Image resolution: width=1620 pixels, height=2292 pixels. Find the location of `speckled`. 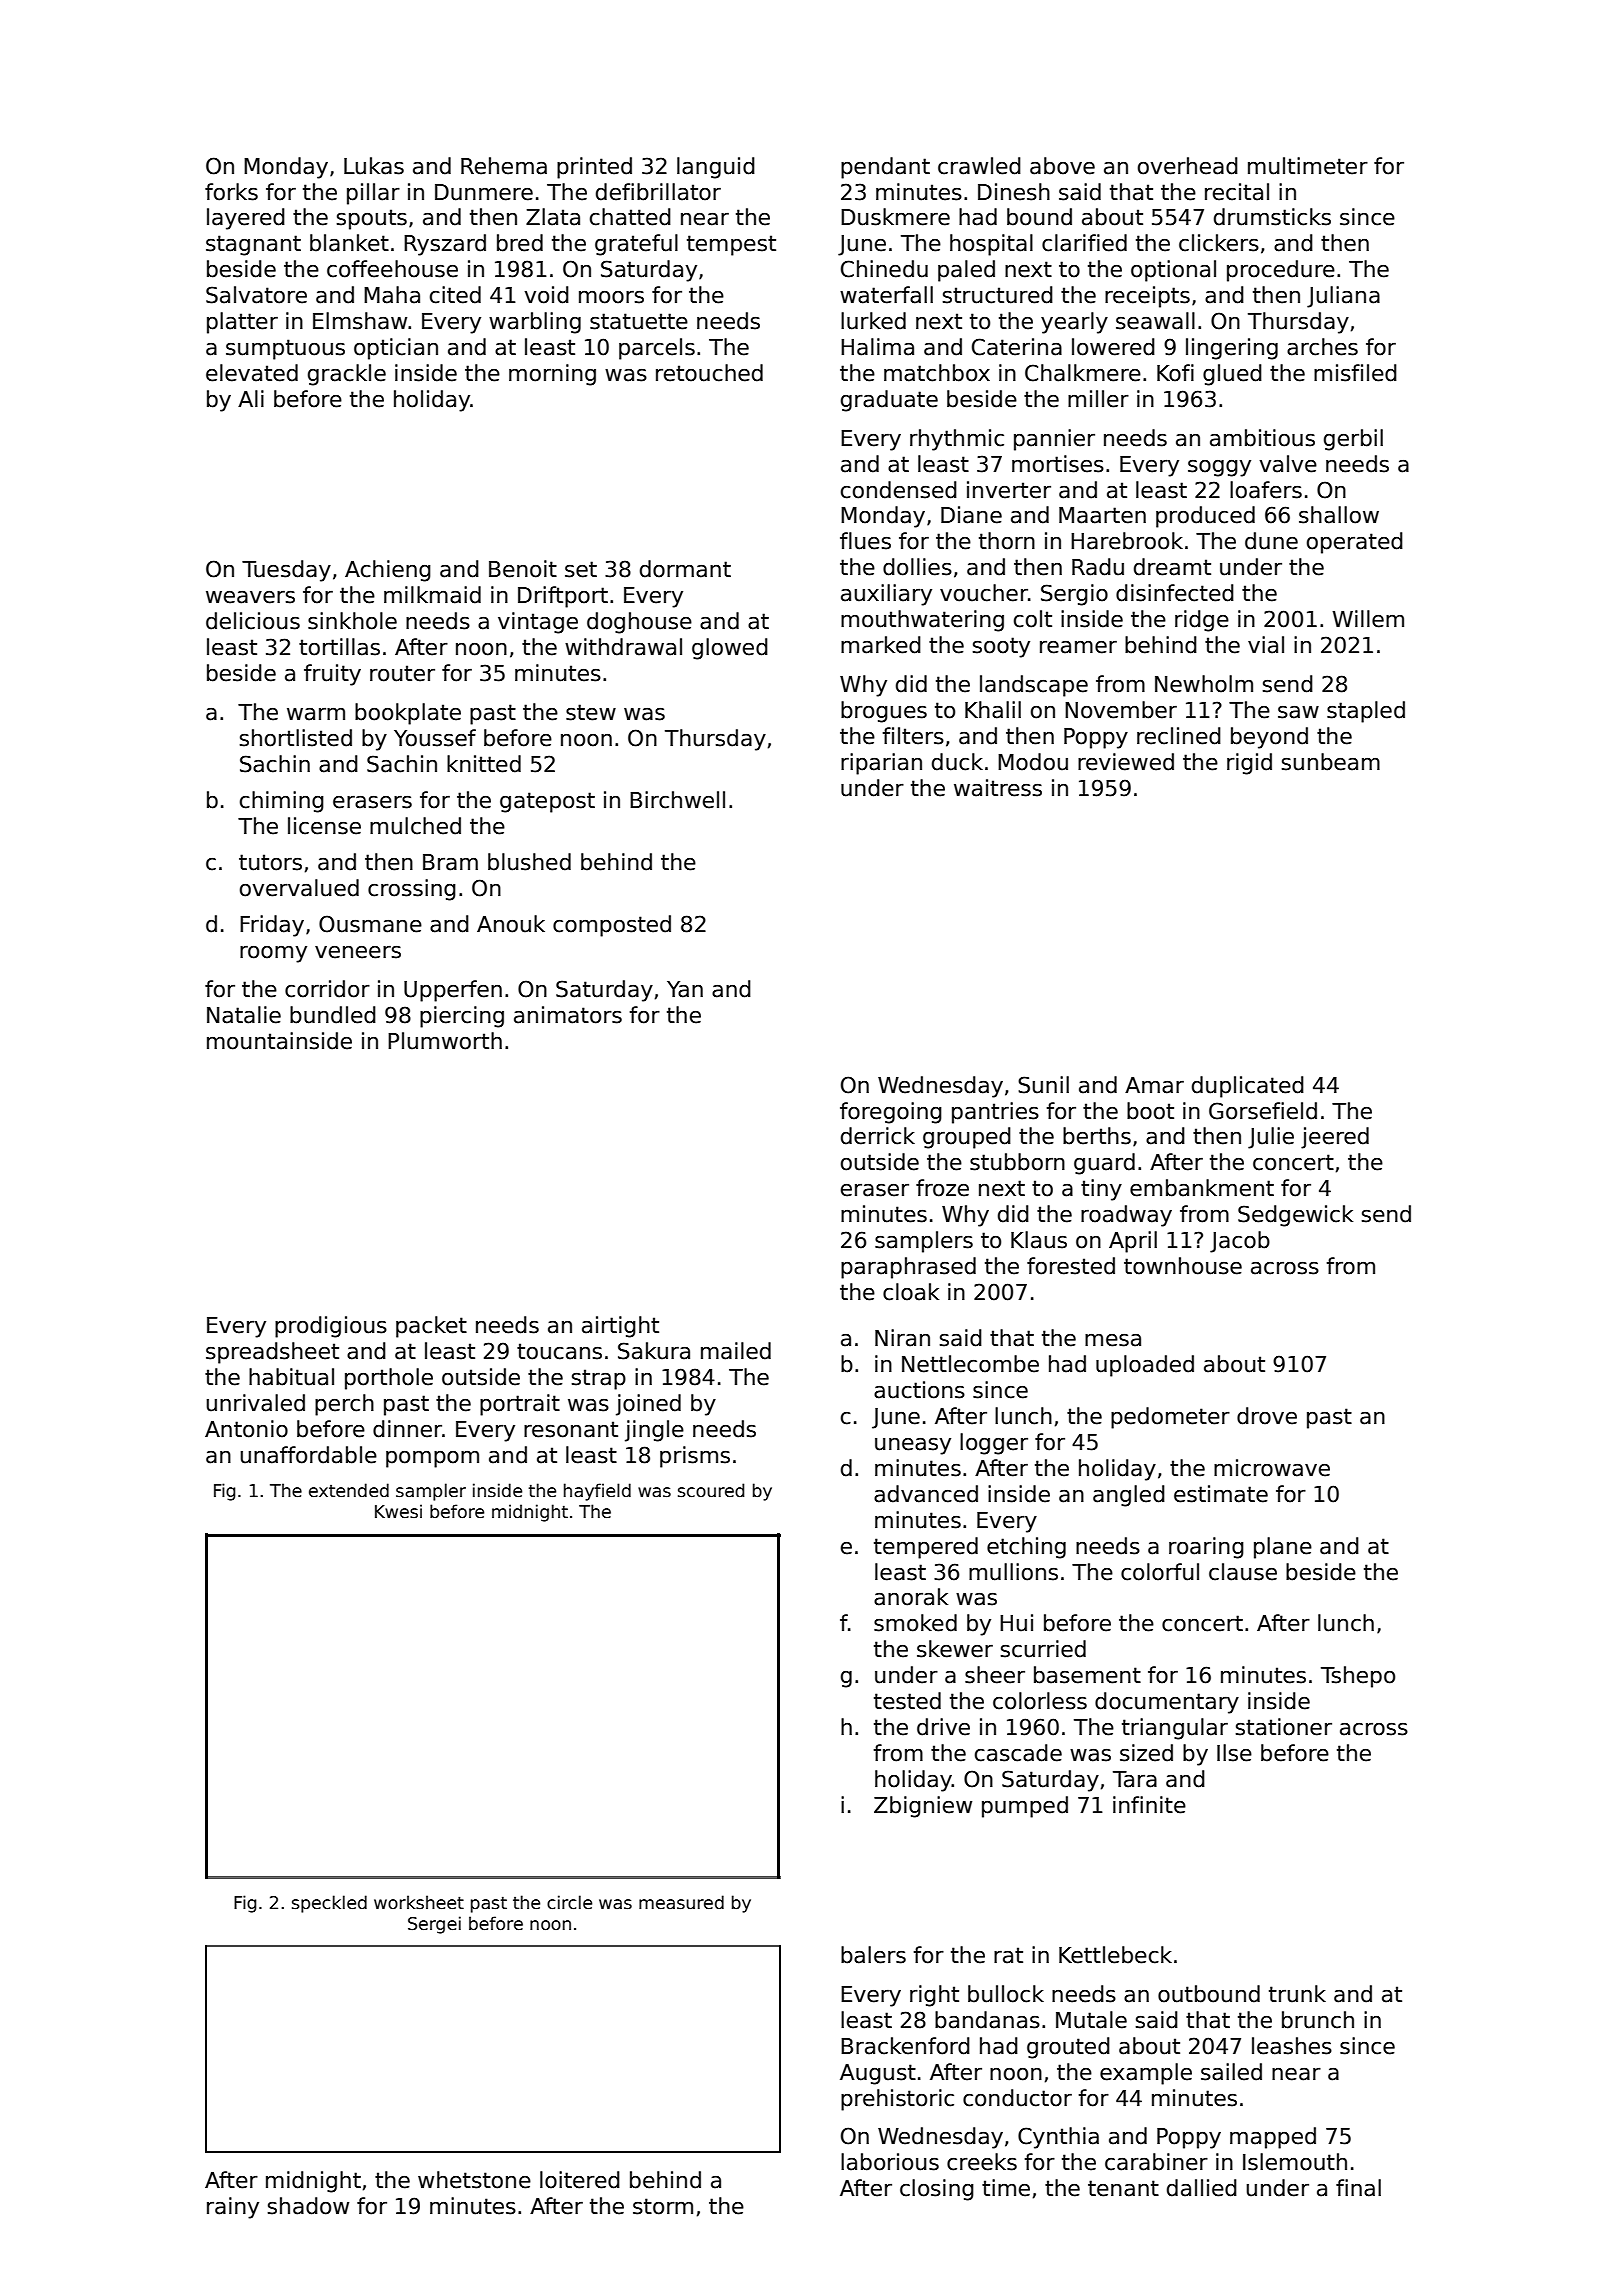

speckled is located at coordinates (329, 1904).
